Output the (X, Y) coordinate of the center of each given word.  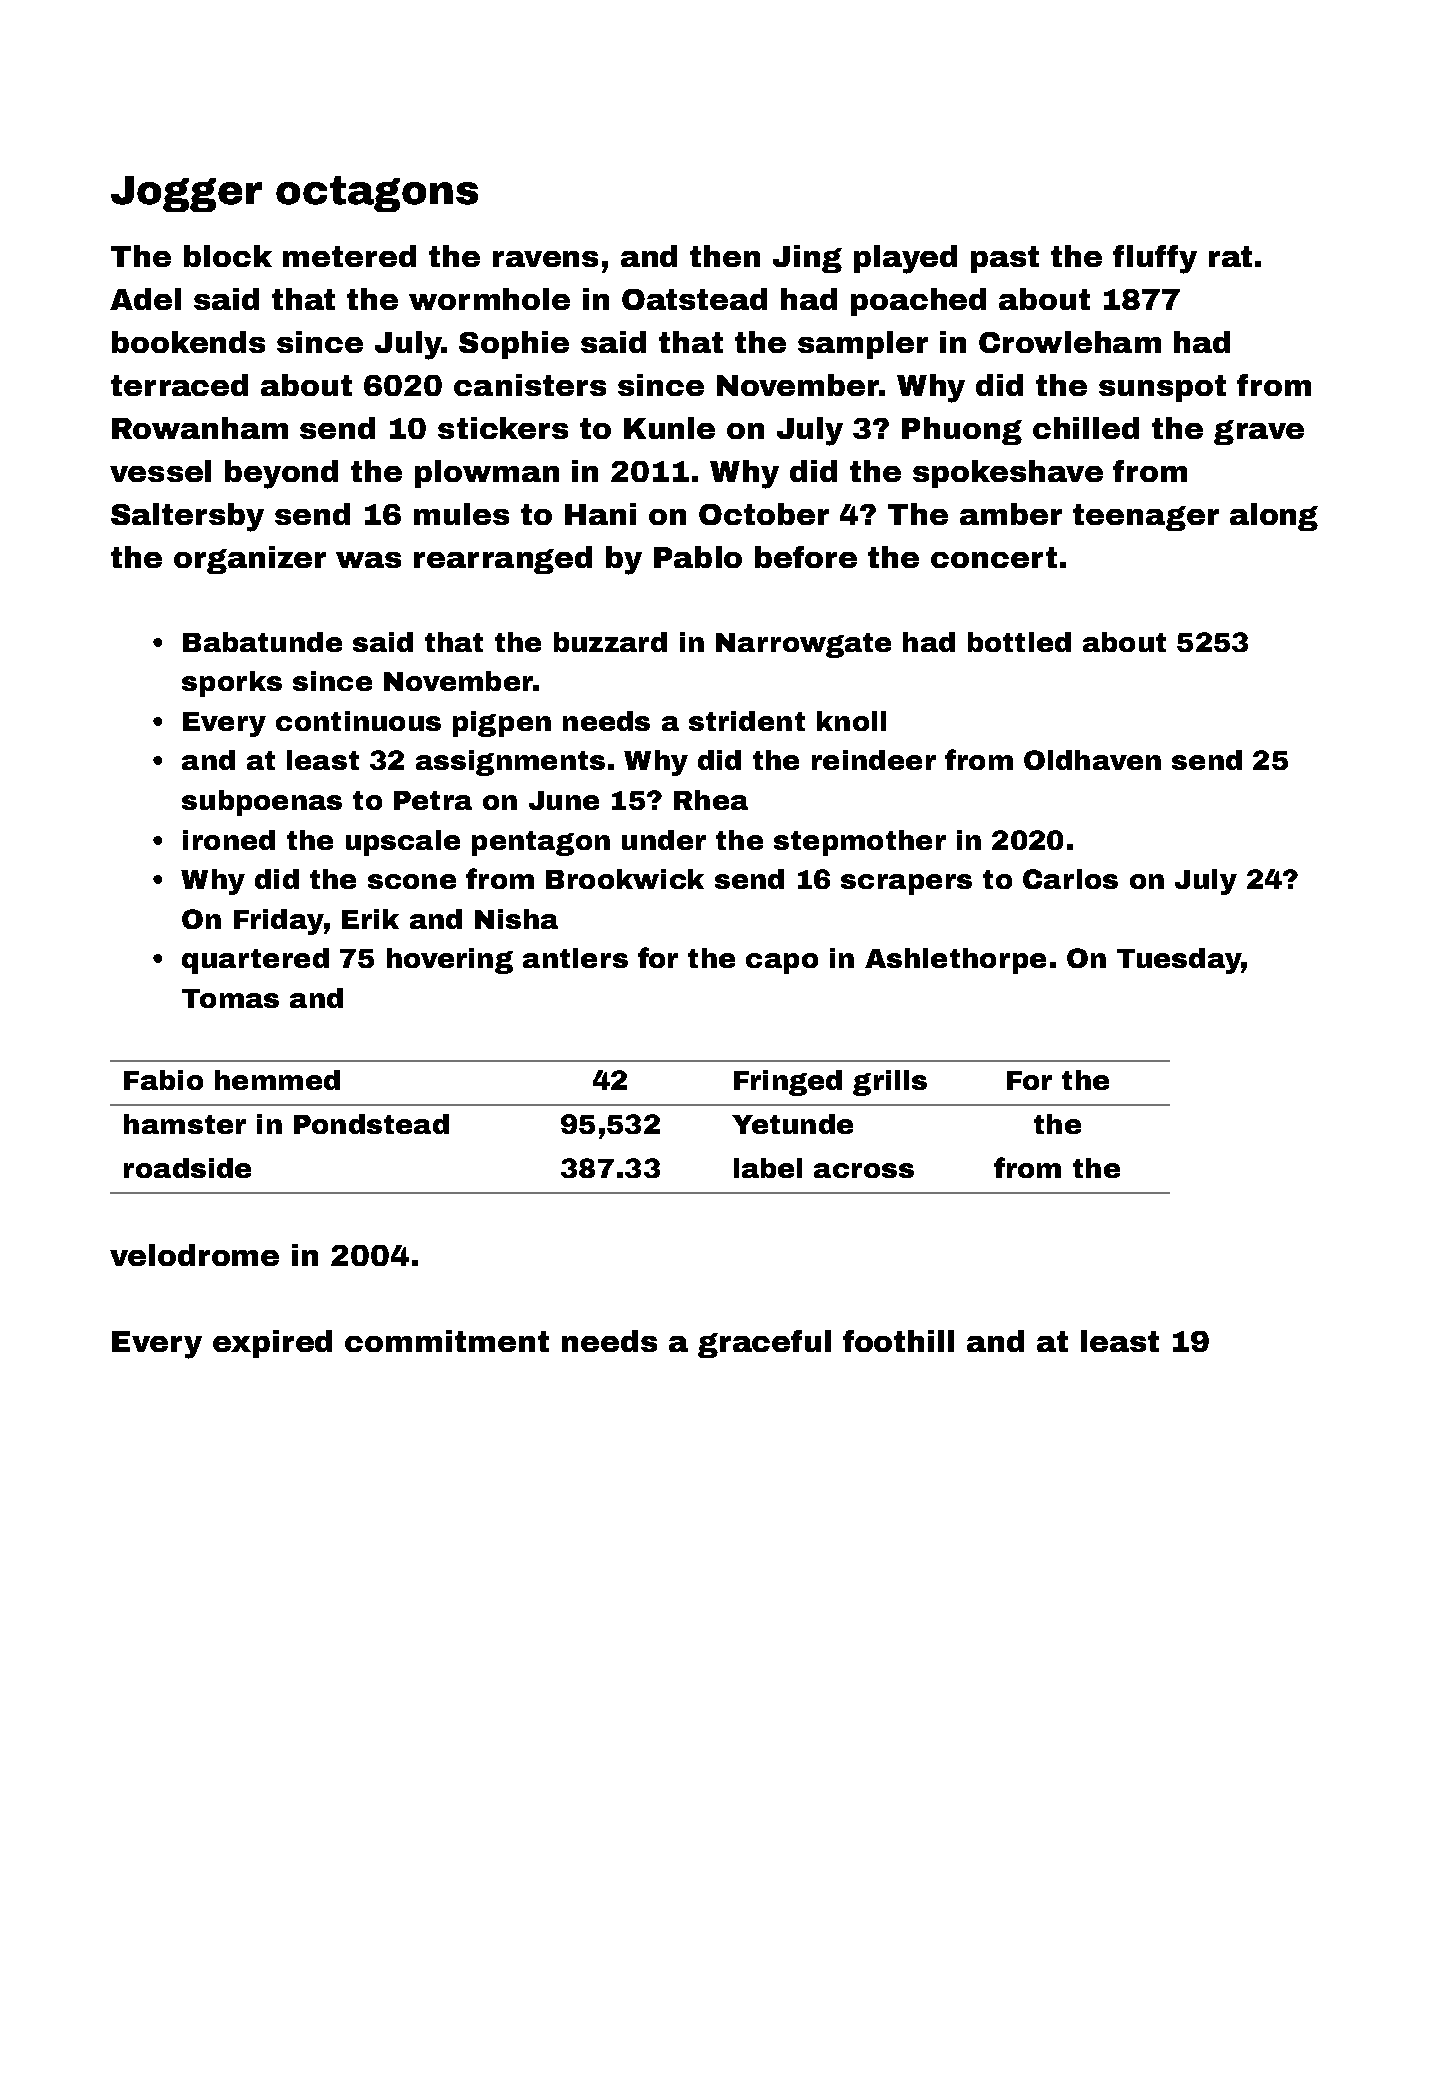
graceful (764, 1344)
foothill (898, 1341)
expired (272, 1344)
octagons (377, 194)
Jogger (186, 194)
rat (1230, 256)
